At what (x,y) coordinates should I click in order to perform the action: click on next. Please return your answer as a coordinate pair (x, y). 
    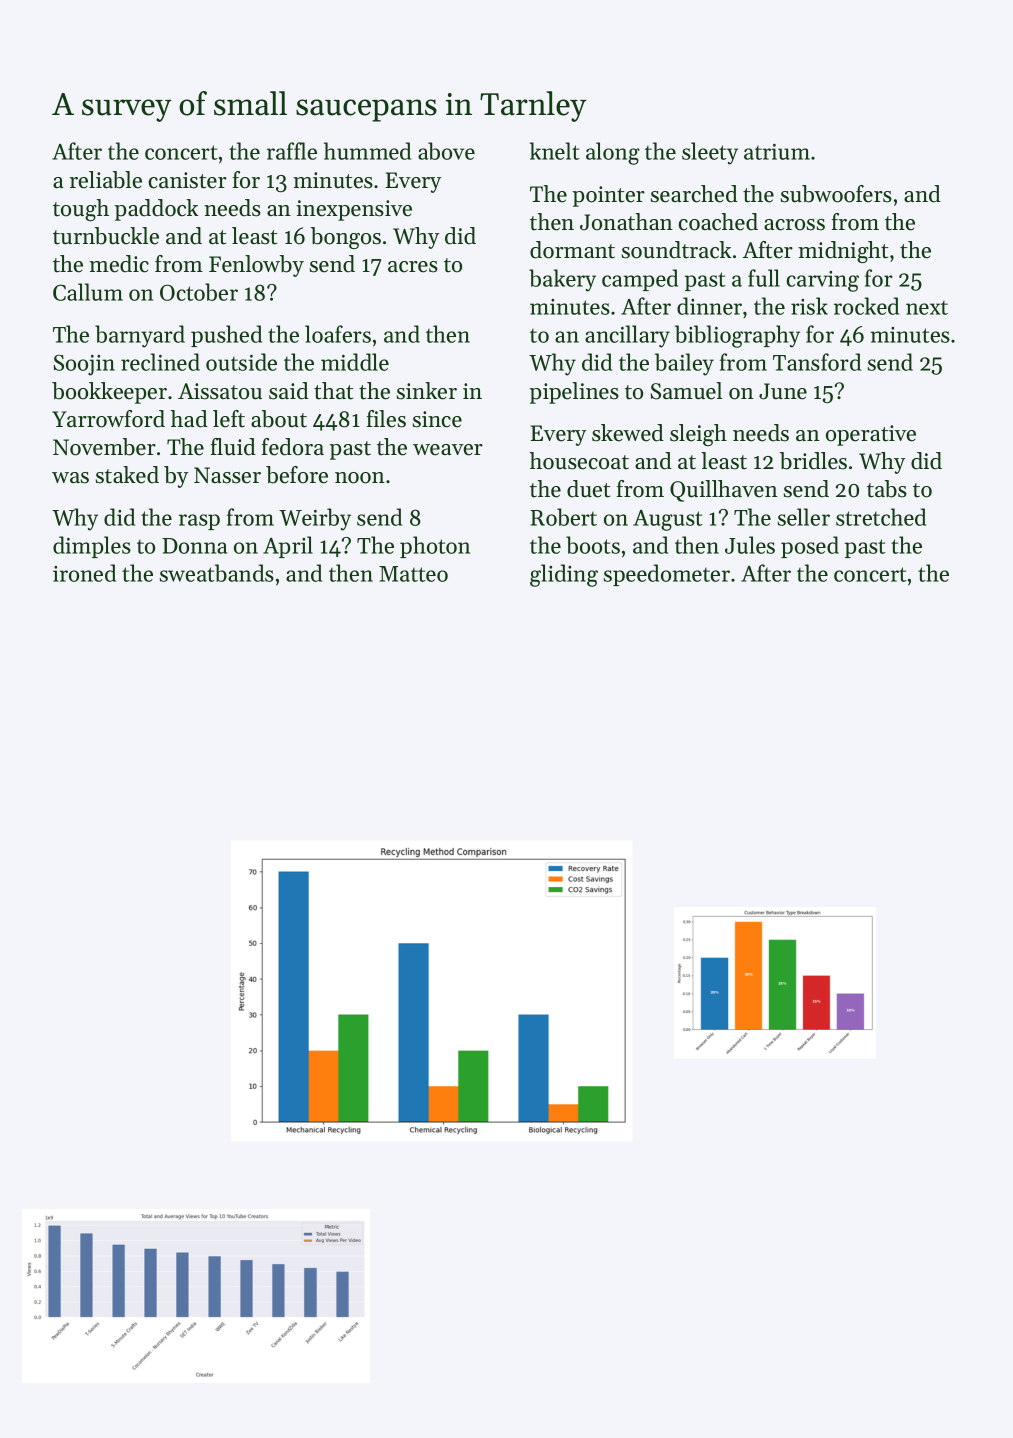
    Looking at the image, I should click on (927, 308).
